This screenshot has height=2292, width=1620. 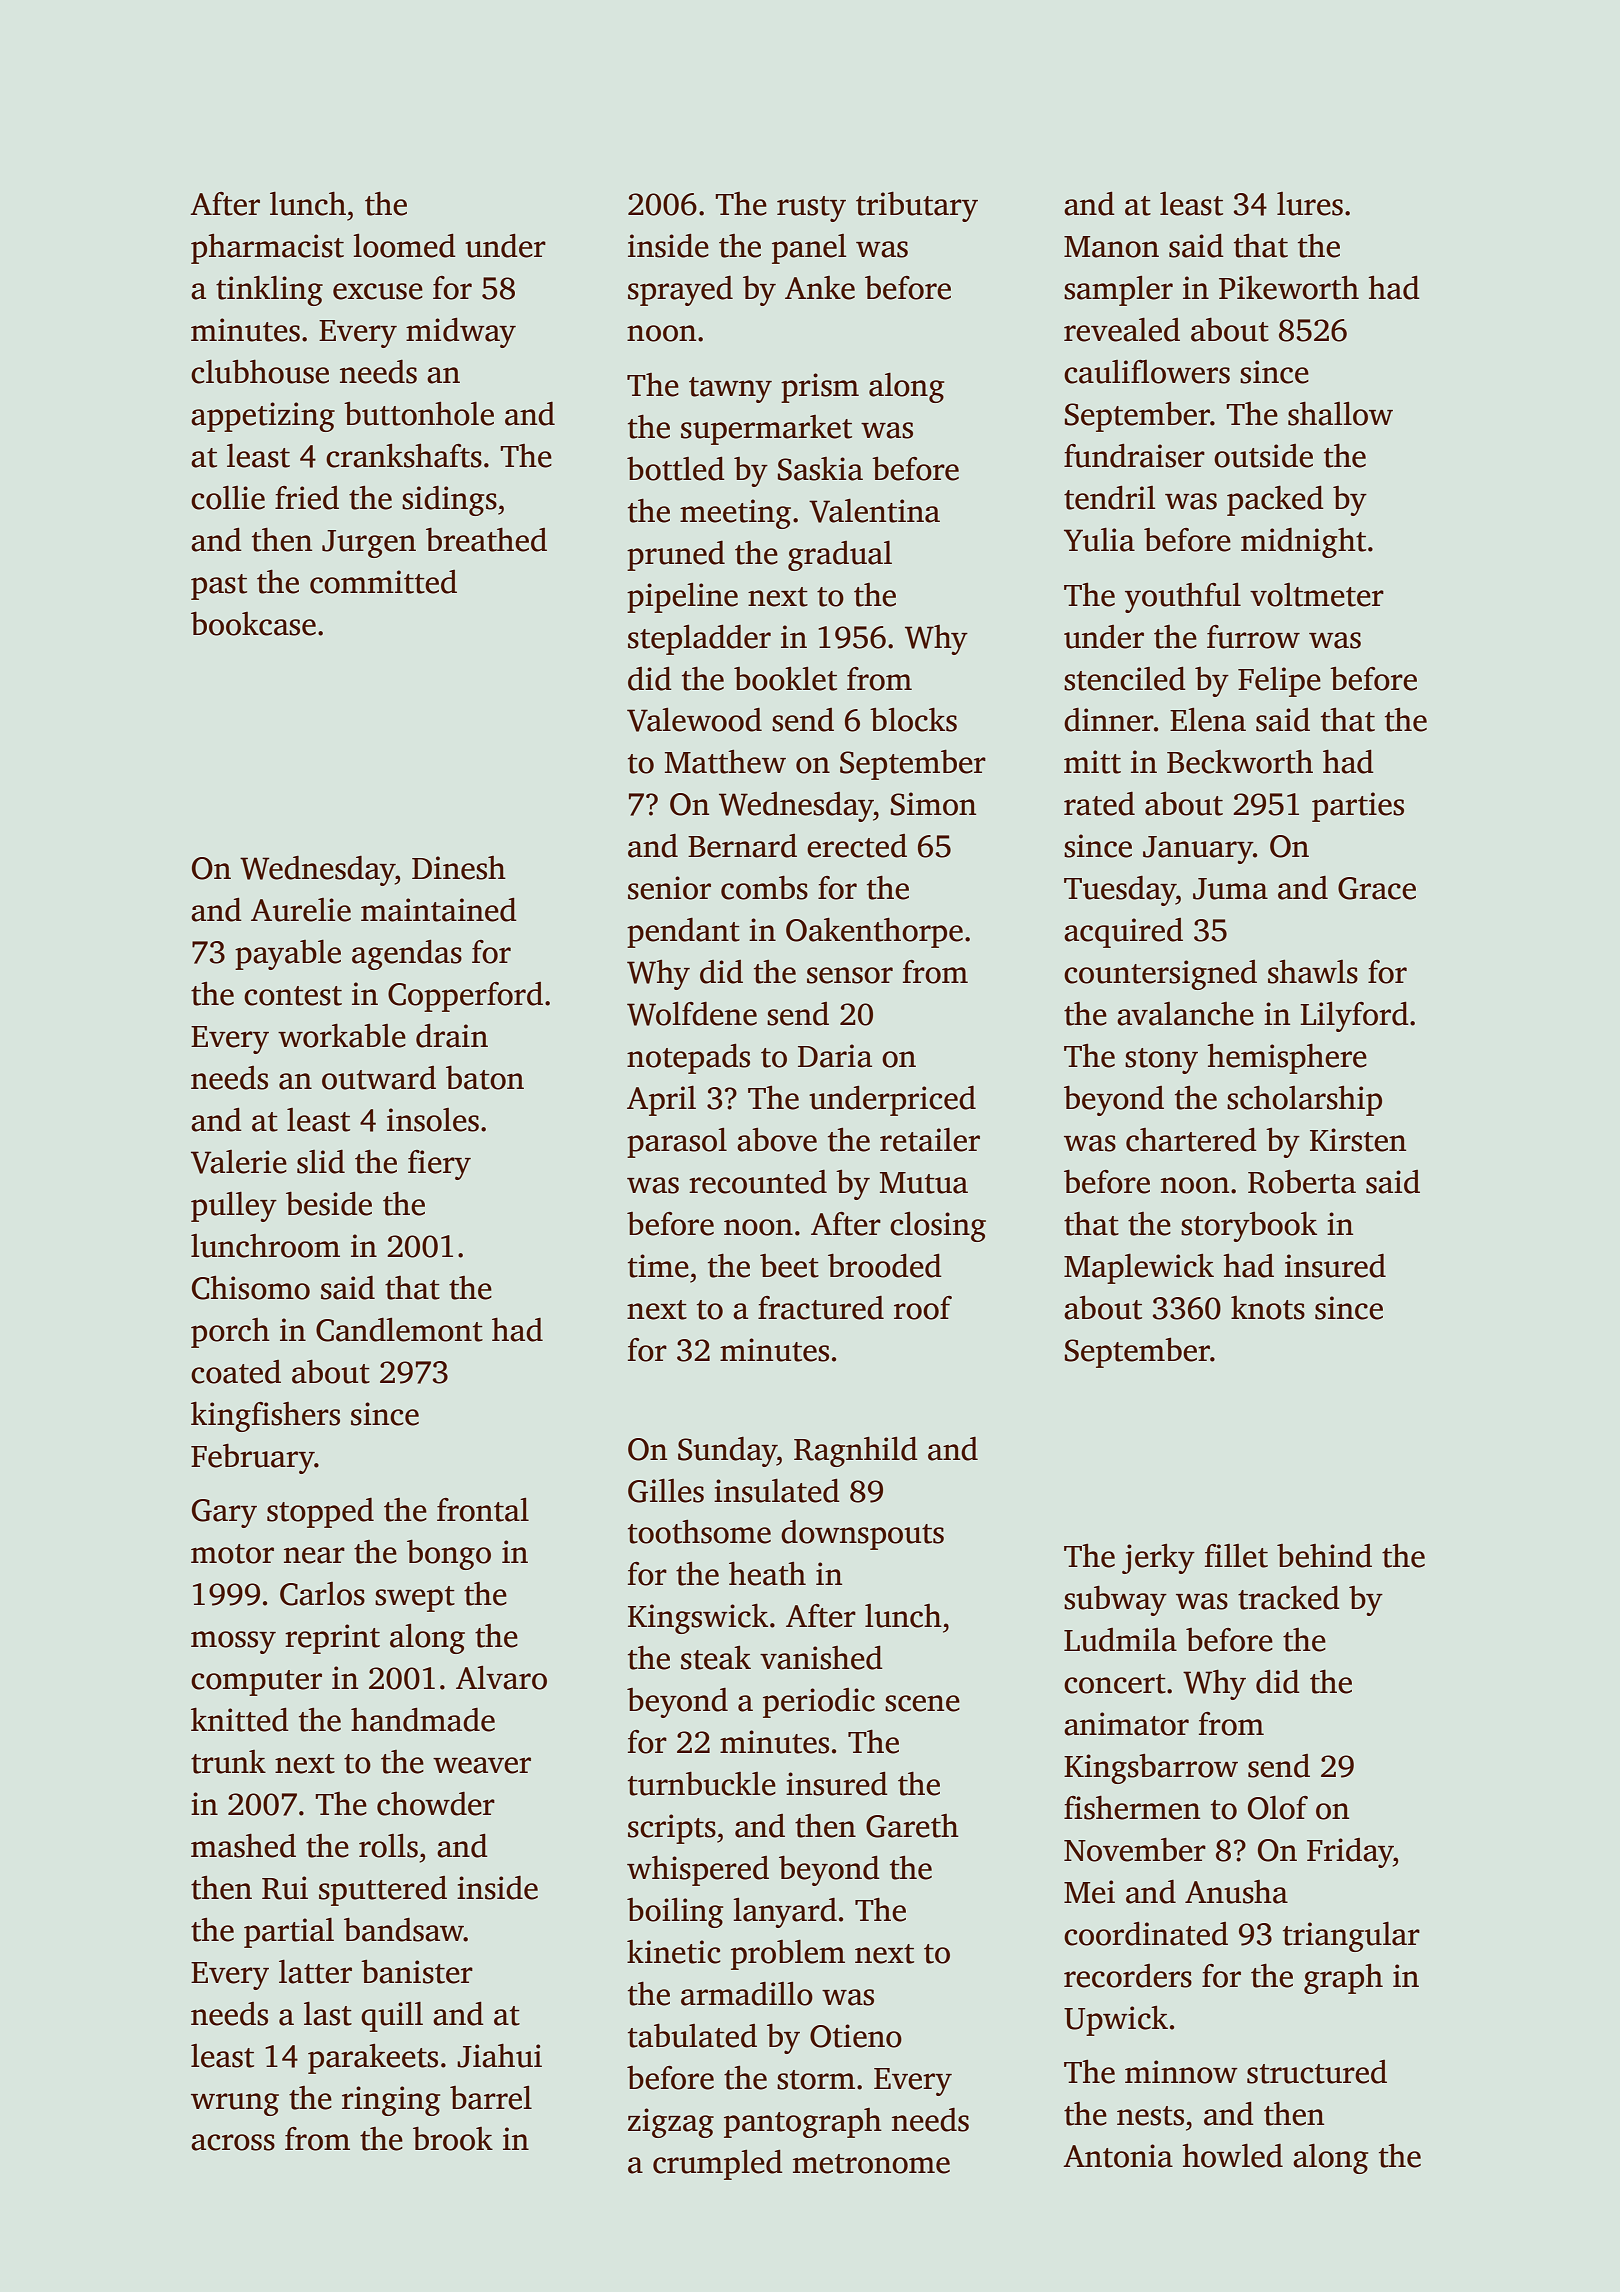 What do you see at coordinates (922, 1703) in the screenshot?
I see `scene` at bounding box center [922, 1703].
